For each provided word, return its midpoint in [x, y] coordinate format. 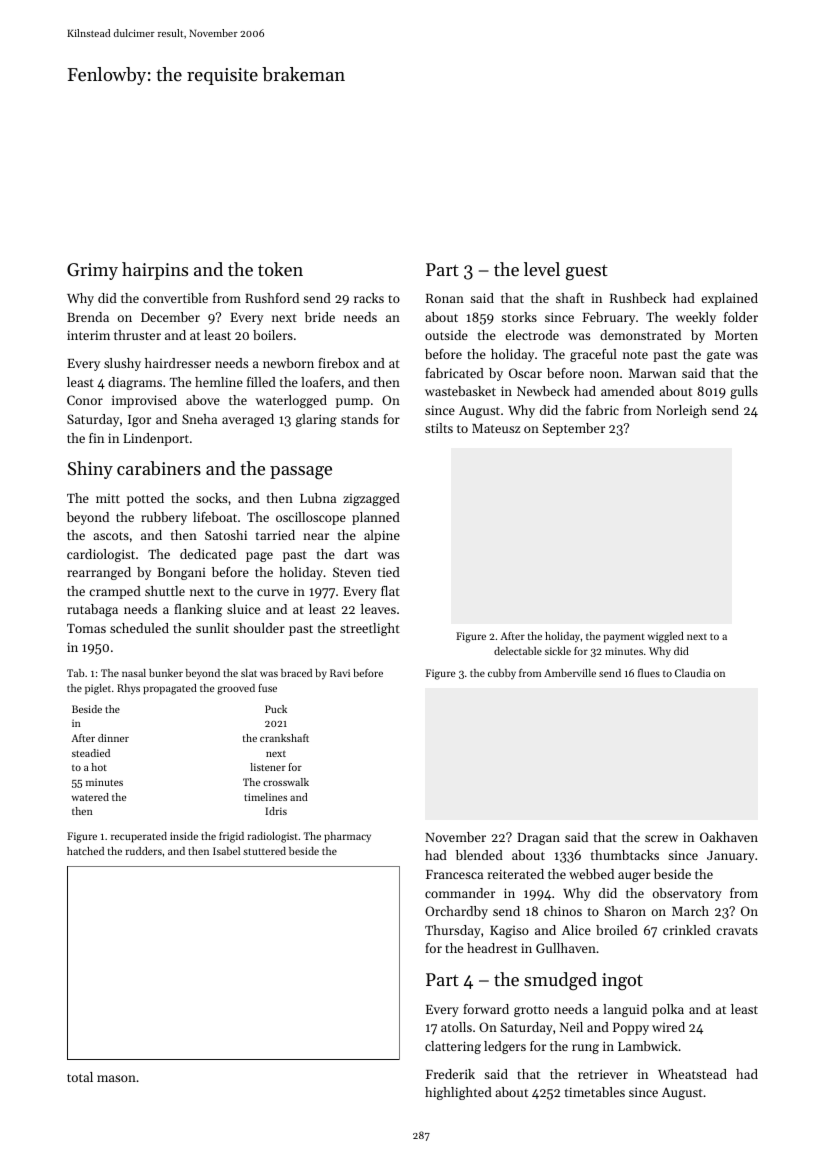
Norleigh [681, 411]
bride [320, 317]
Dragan [538, 839]
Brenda [88, 317]
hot [99, 767]
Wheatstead [692, 1074]
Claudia [693, 673]
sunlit [212, 628]
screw [661, 838]
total [80, 1077]
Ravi [340, 673]
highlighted [458, 1093]
